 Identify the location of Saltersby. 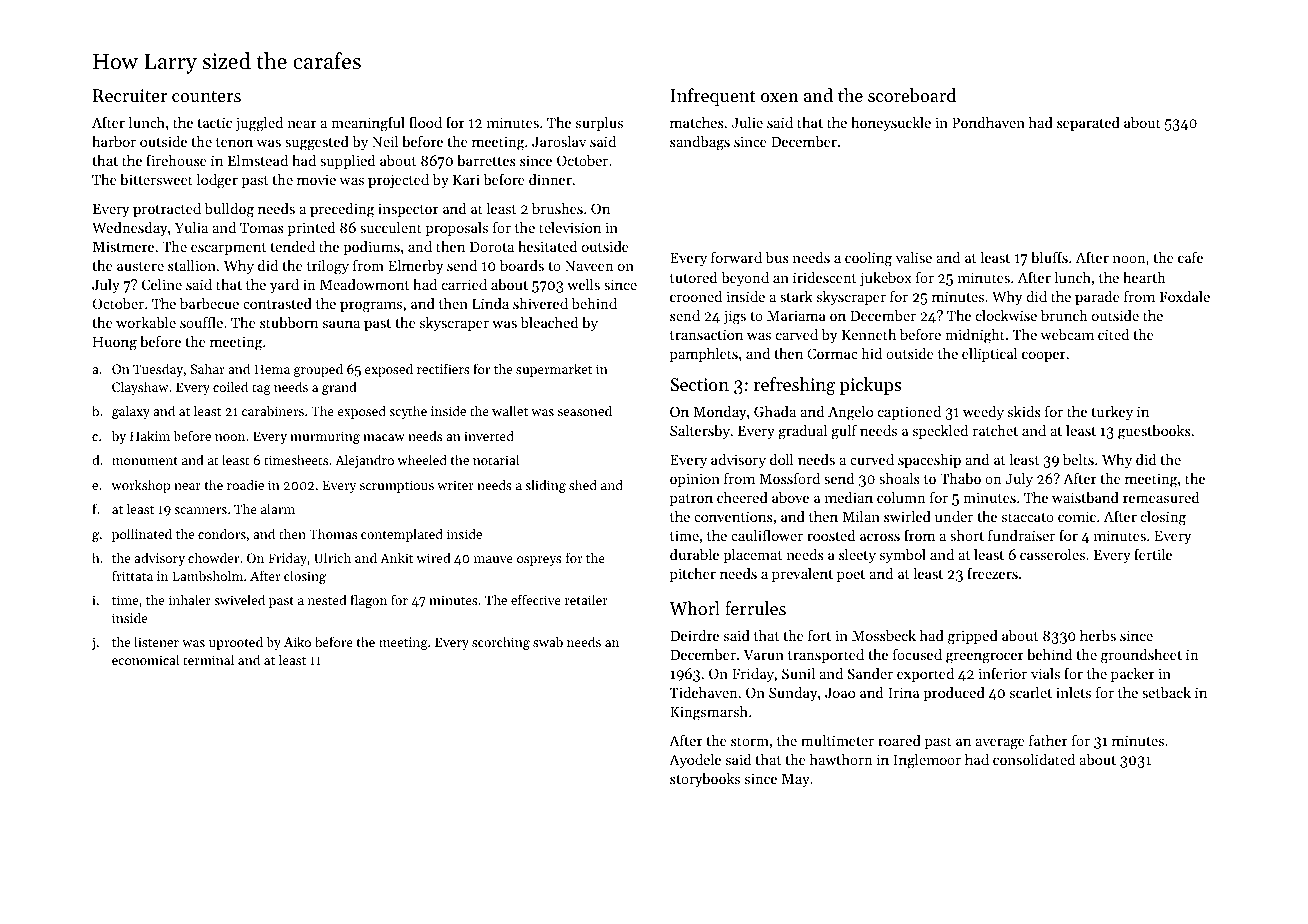
(700, 432).
